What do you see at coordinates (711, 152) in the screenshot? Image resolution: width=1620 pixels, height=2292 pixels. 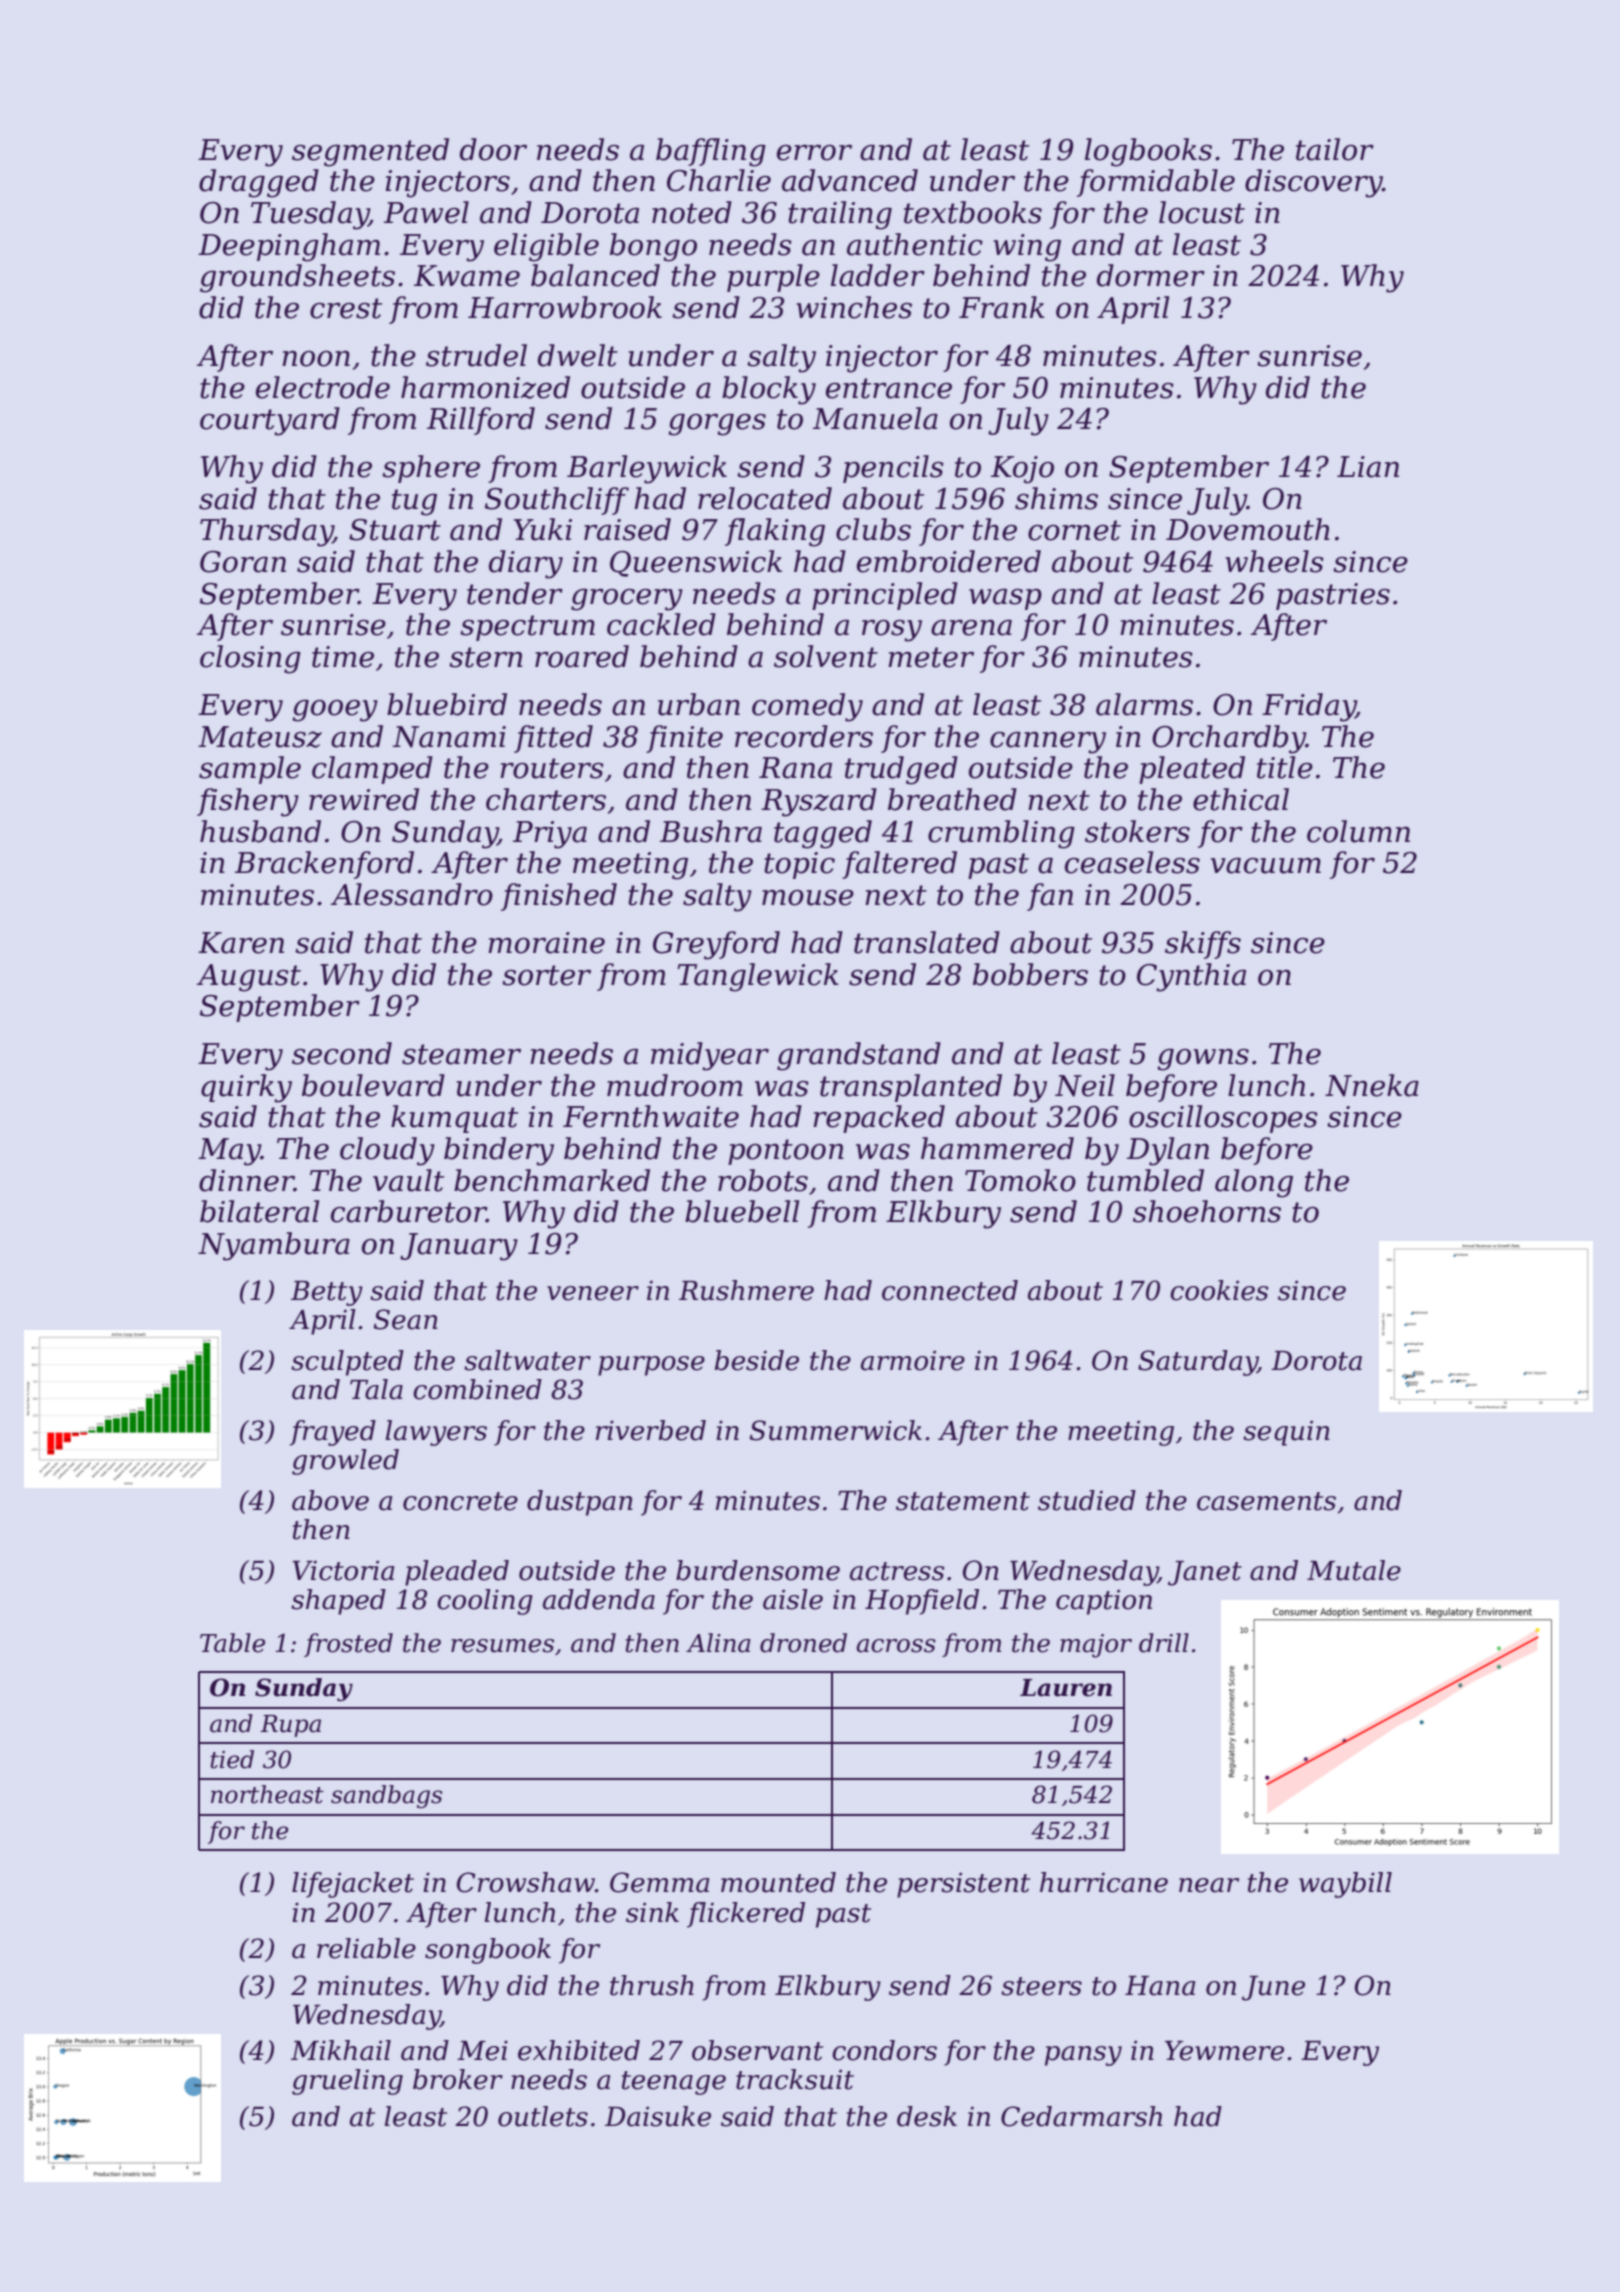 I see `baffling` at bounding box center [711, 152].
